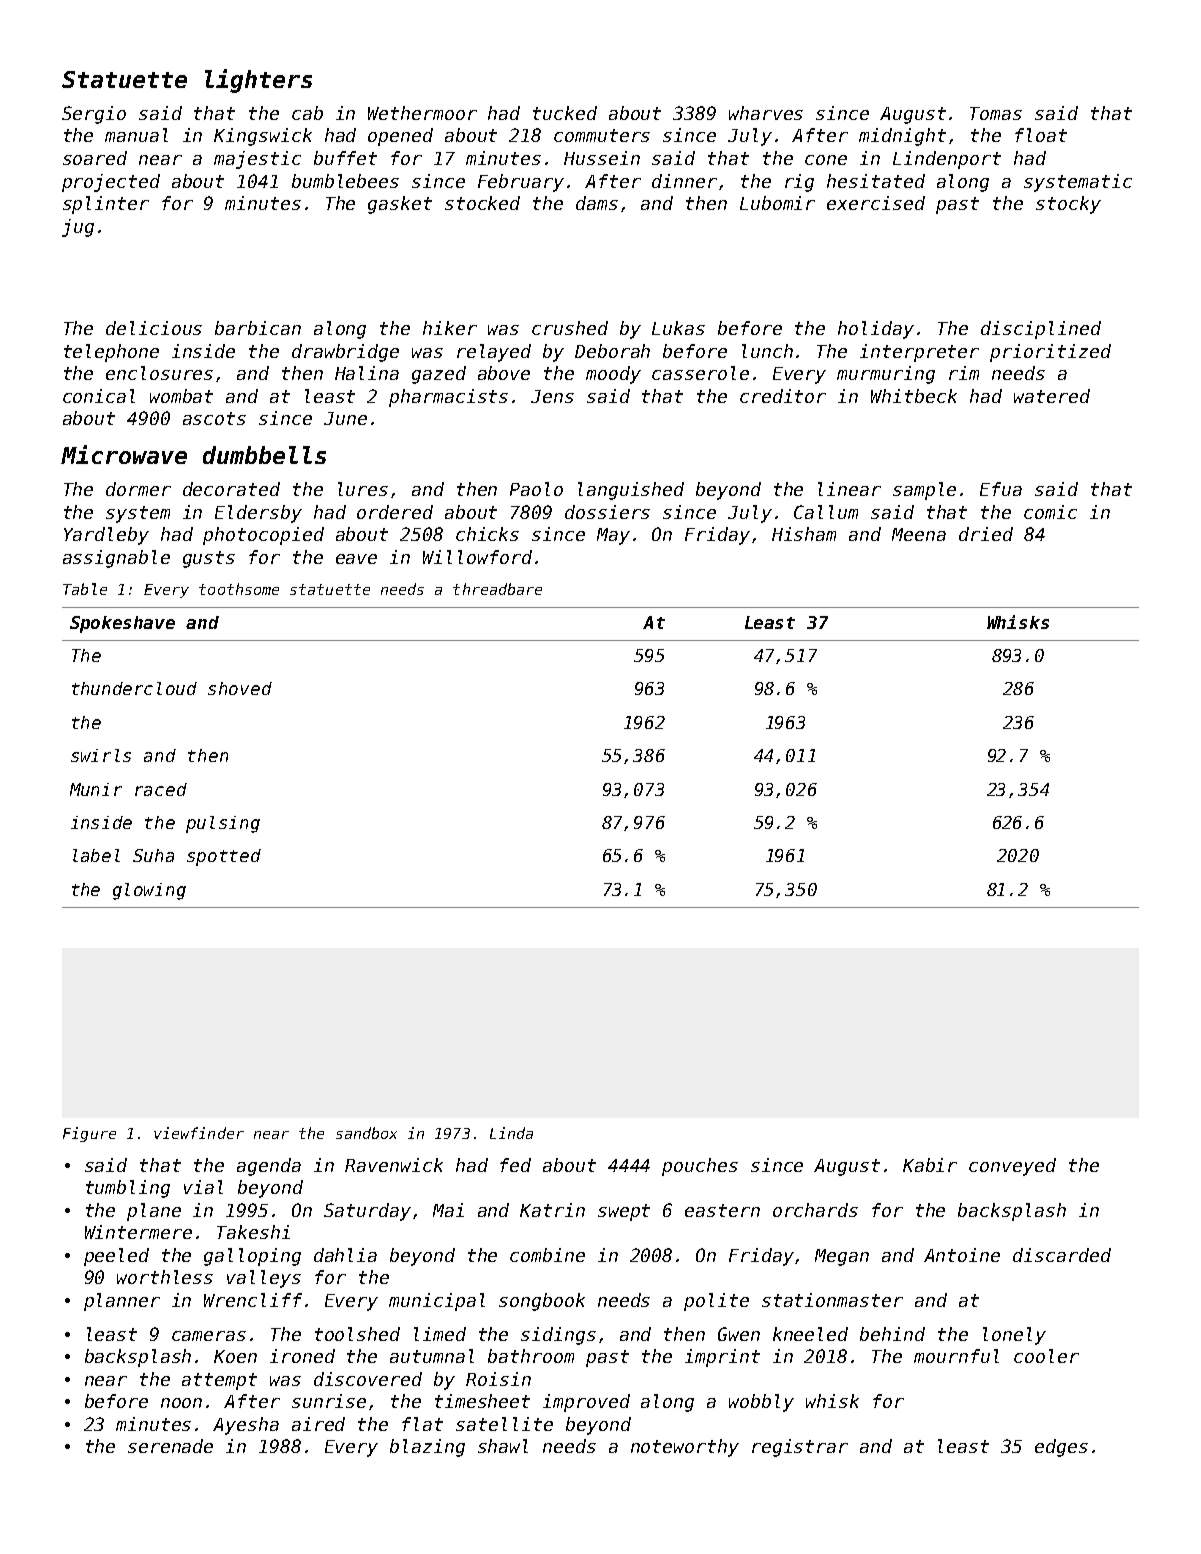 The height and width of the page is (1554, 1201). What do you see at coordinates (223, 824) in the page?
I see `pulsing` at bounding box center [223, 824].
